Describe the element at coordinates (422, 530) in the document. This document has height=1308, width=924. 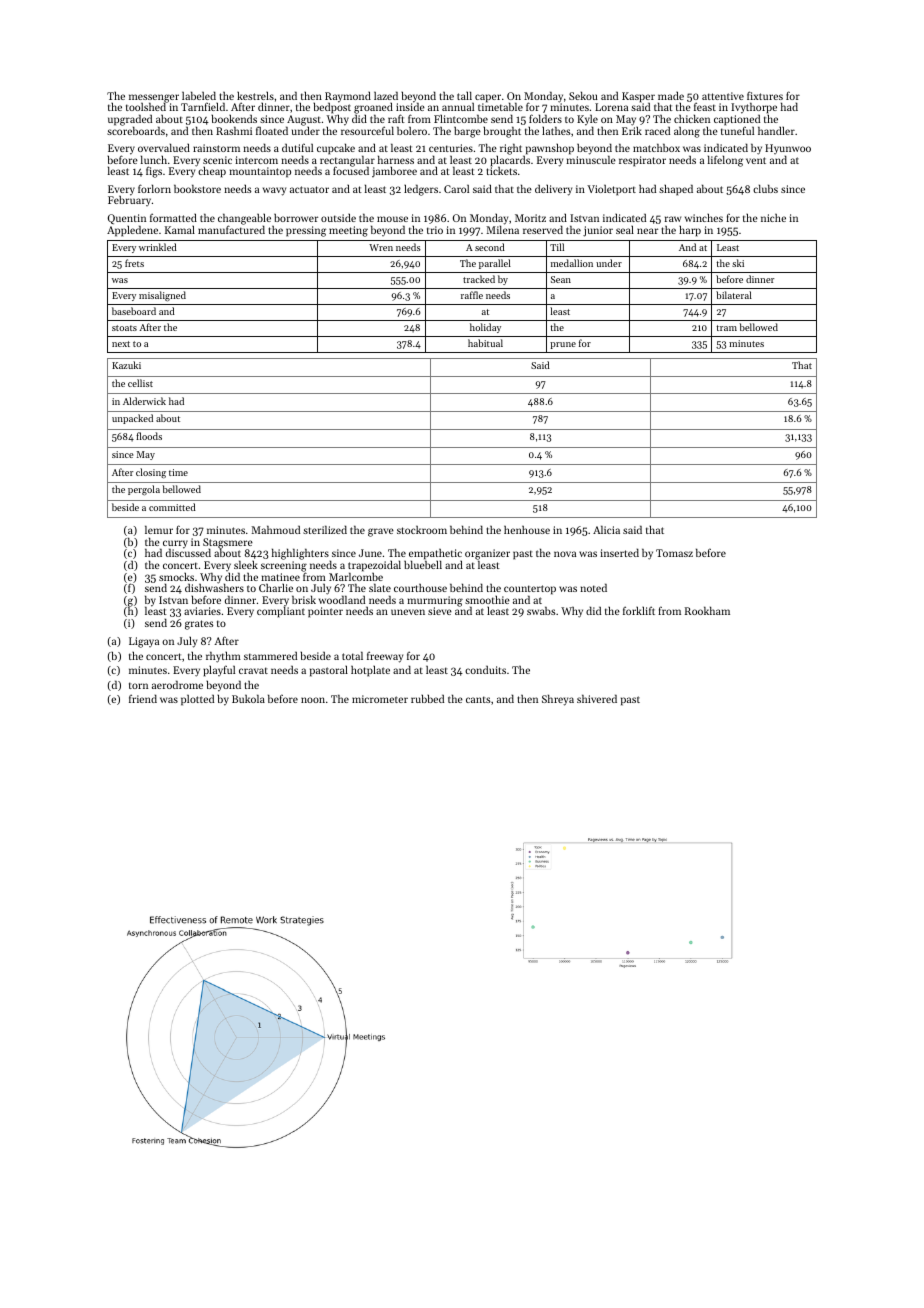
I see `stockroom` at that location.
